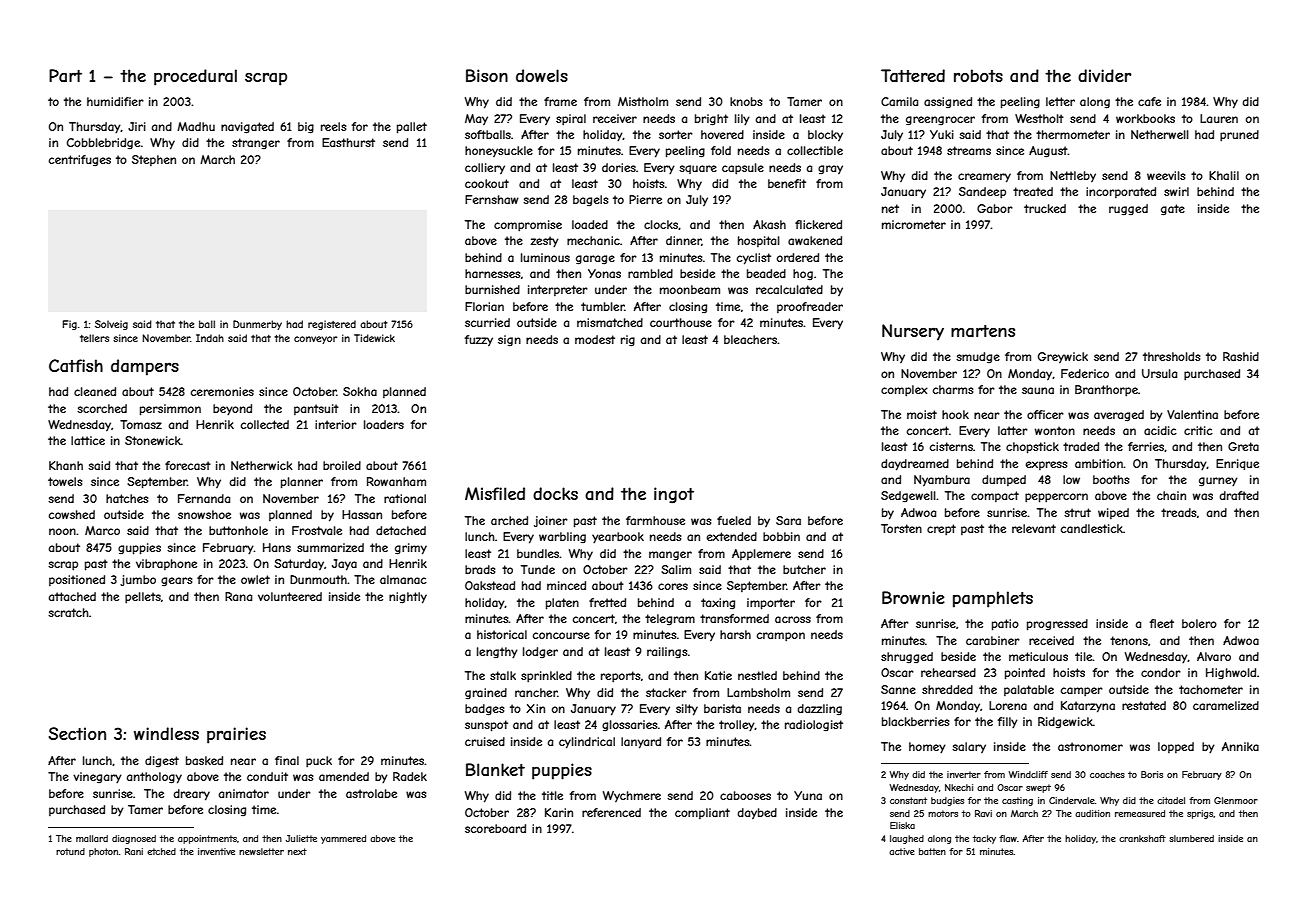 Image resolution: width=1308 pixels, height=924 pixels. What do you see at coordinates (674, 495) in the screenshot?
I see `ingot` at bounding box center [674, 495].
